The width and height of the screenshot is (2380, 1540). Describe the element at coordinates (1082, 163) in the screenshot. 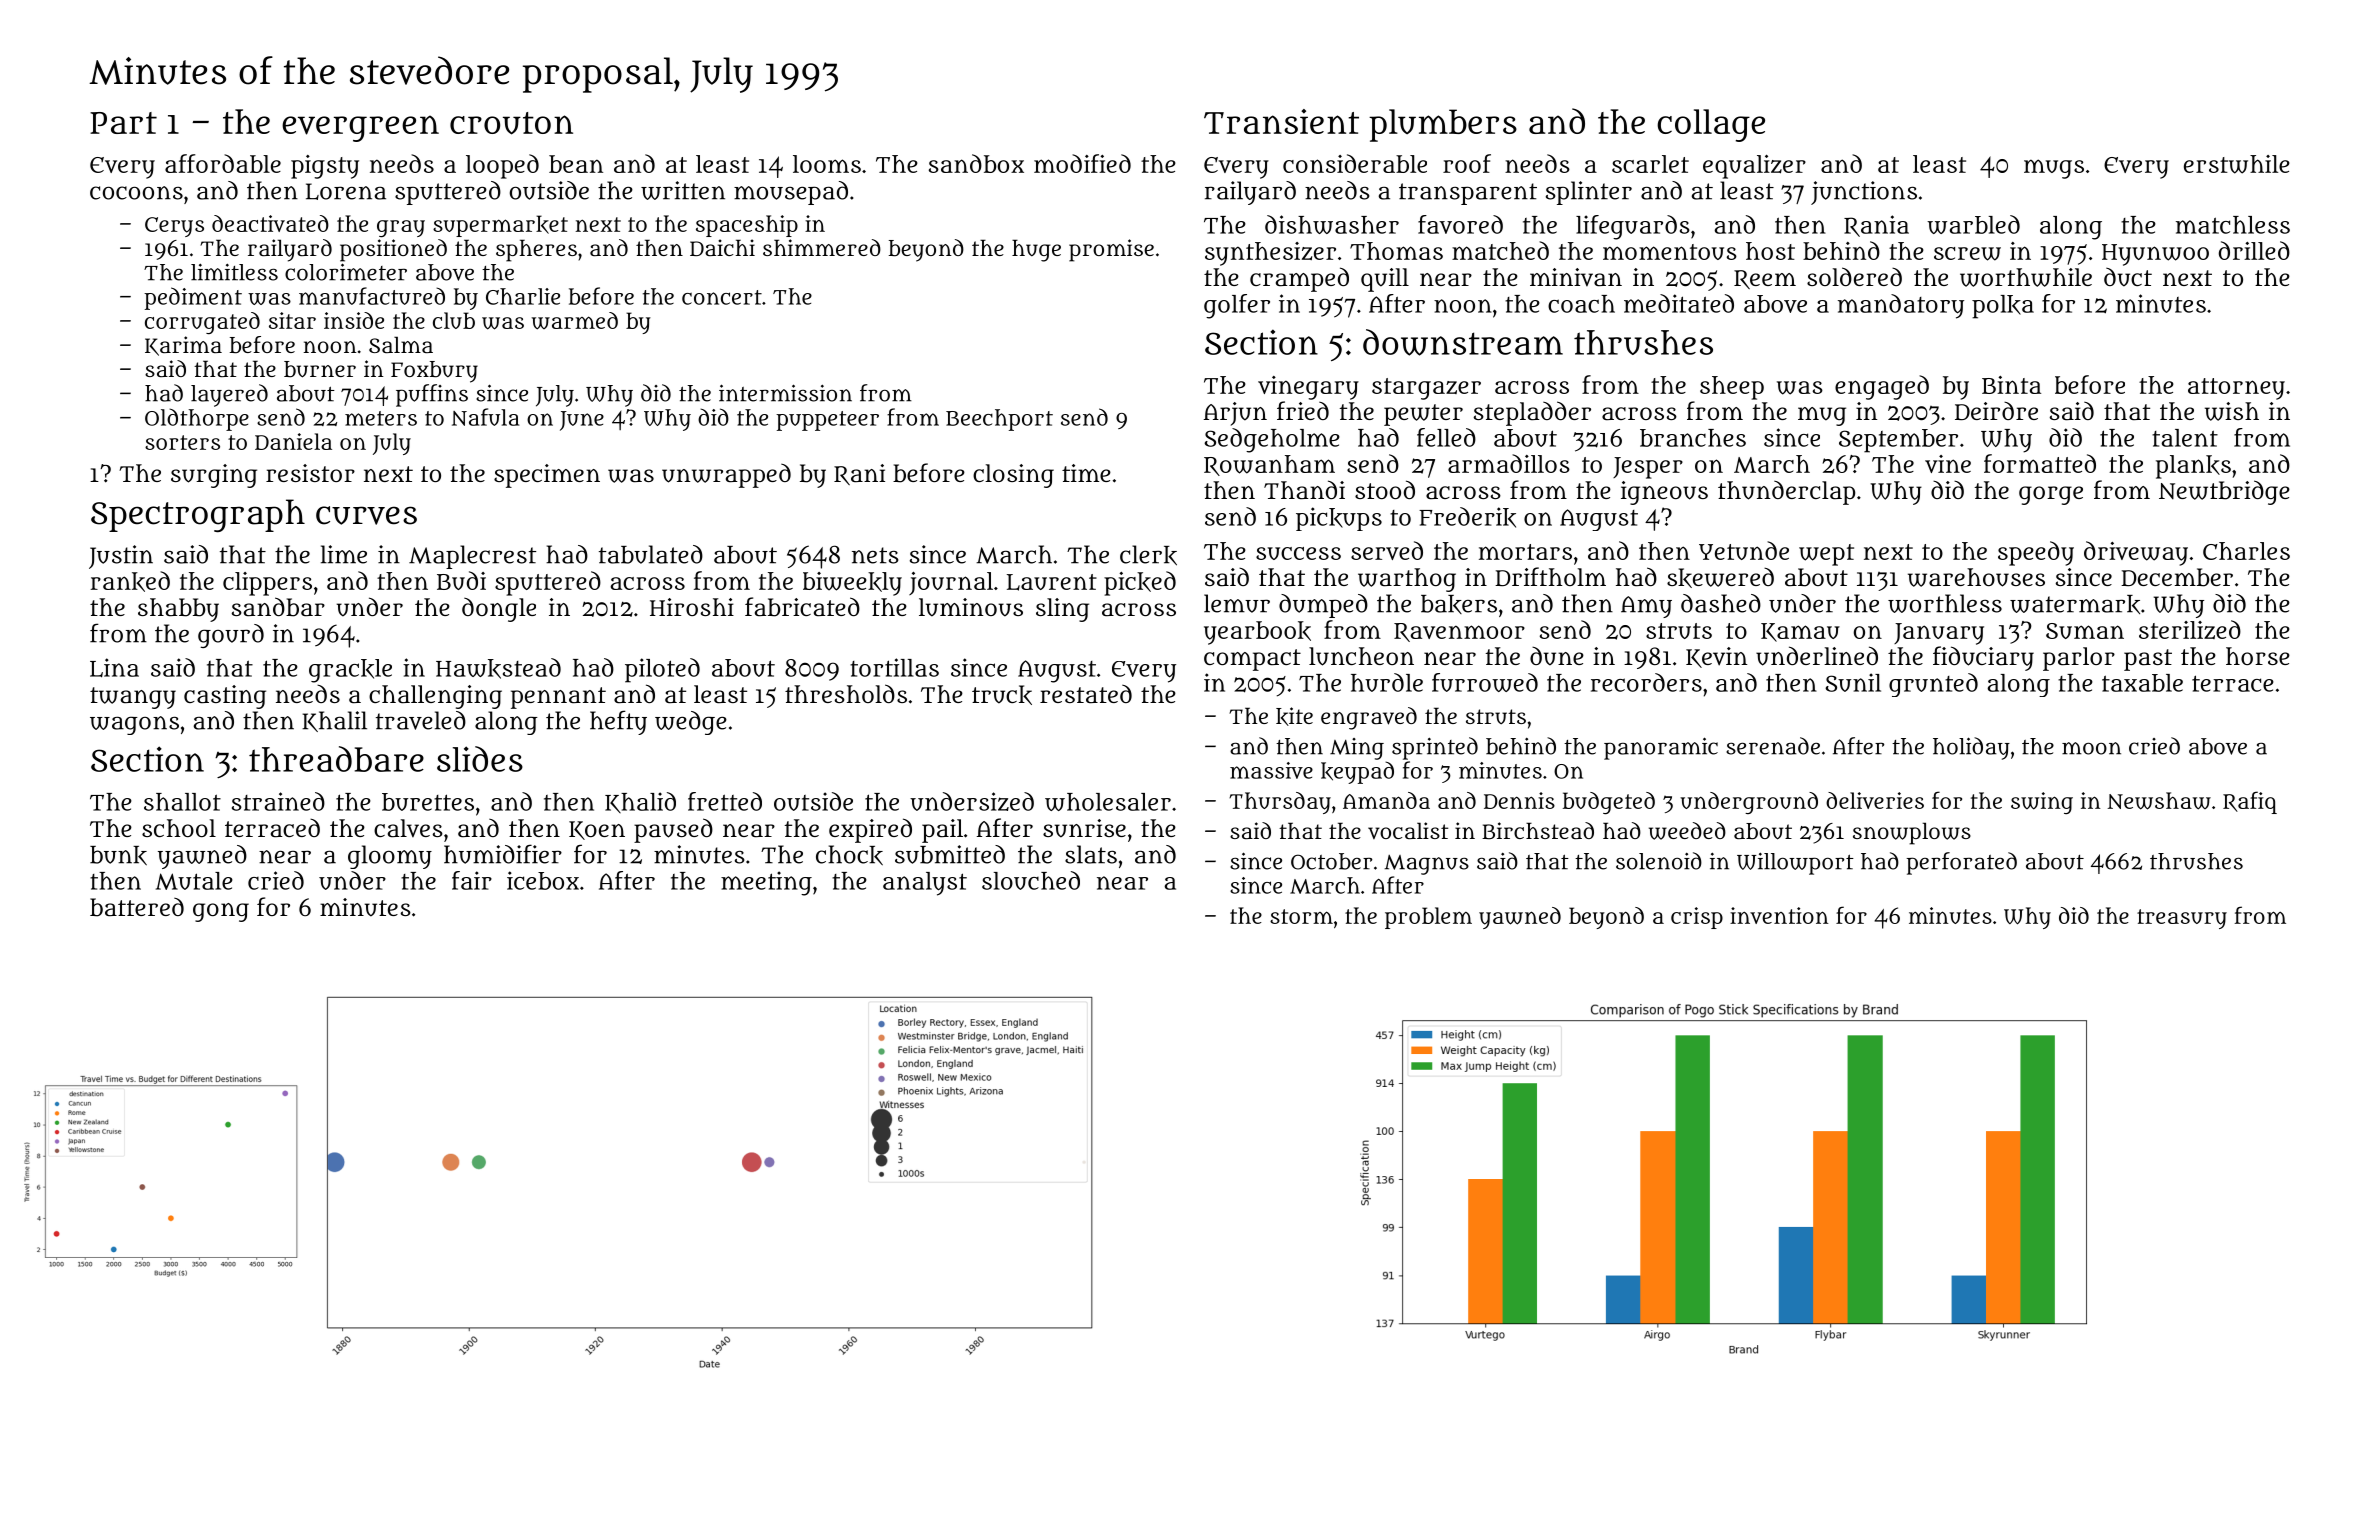

I see `modified` at that location.
